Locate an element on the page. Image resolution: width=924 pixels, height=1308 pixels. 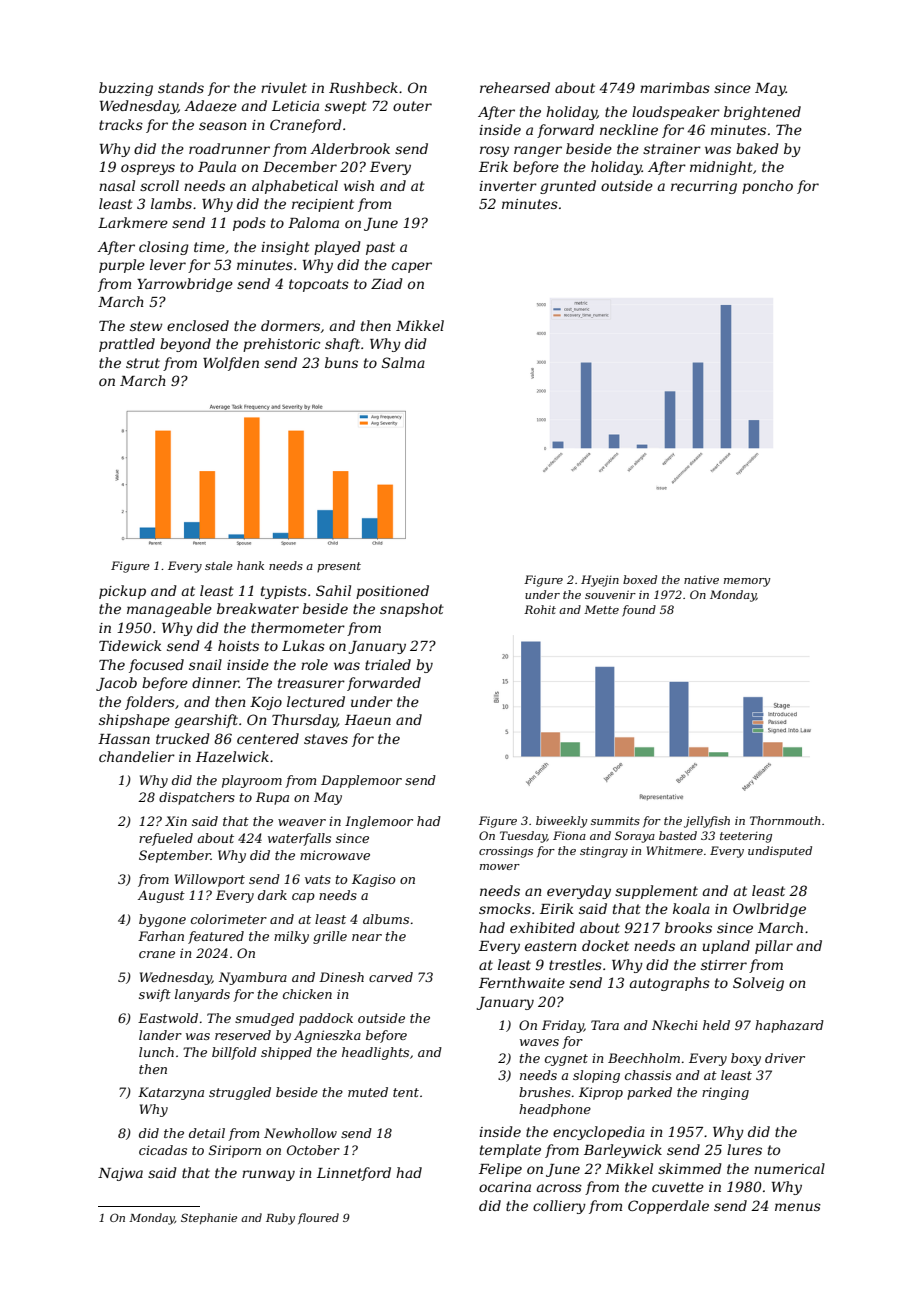
recurring is located at coordinates (704, 187).
